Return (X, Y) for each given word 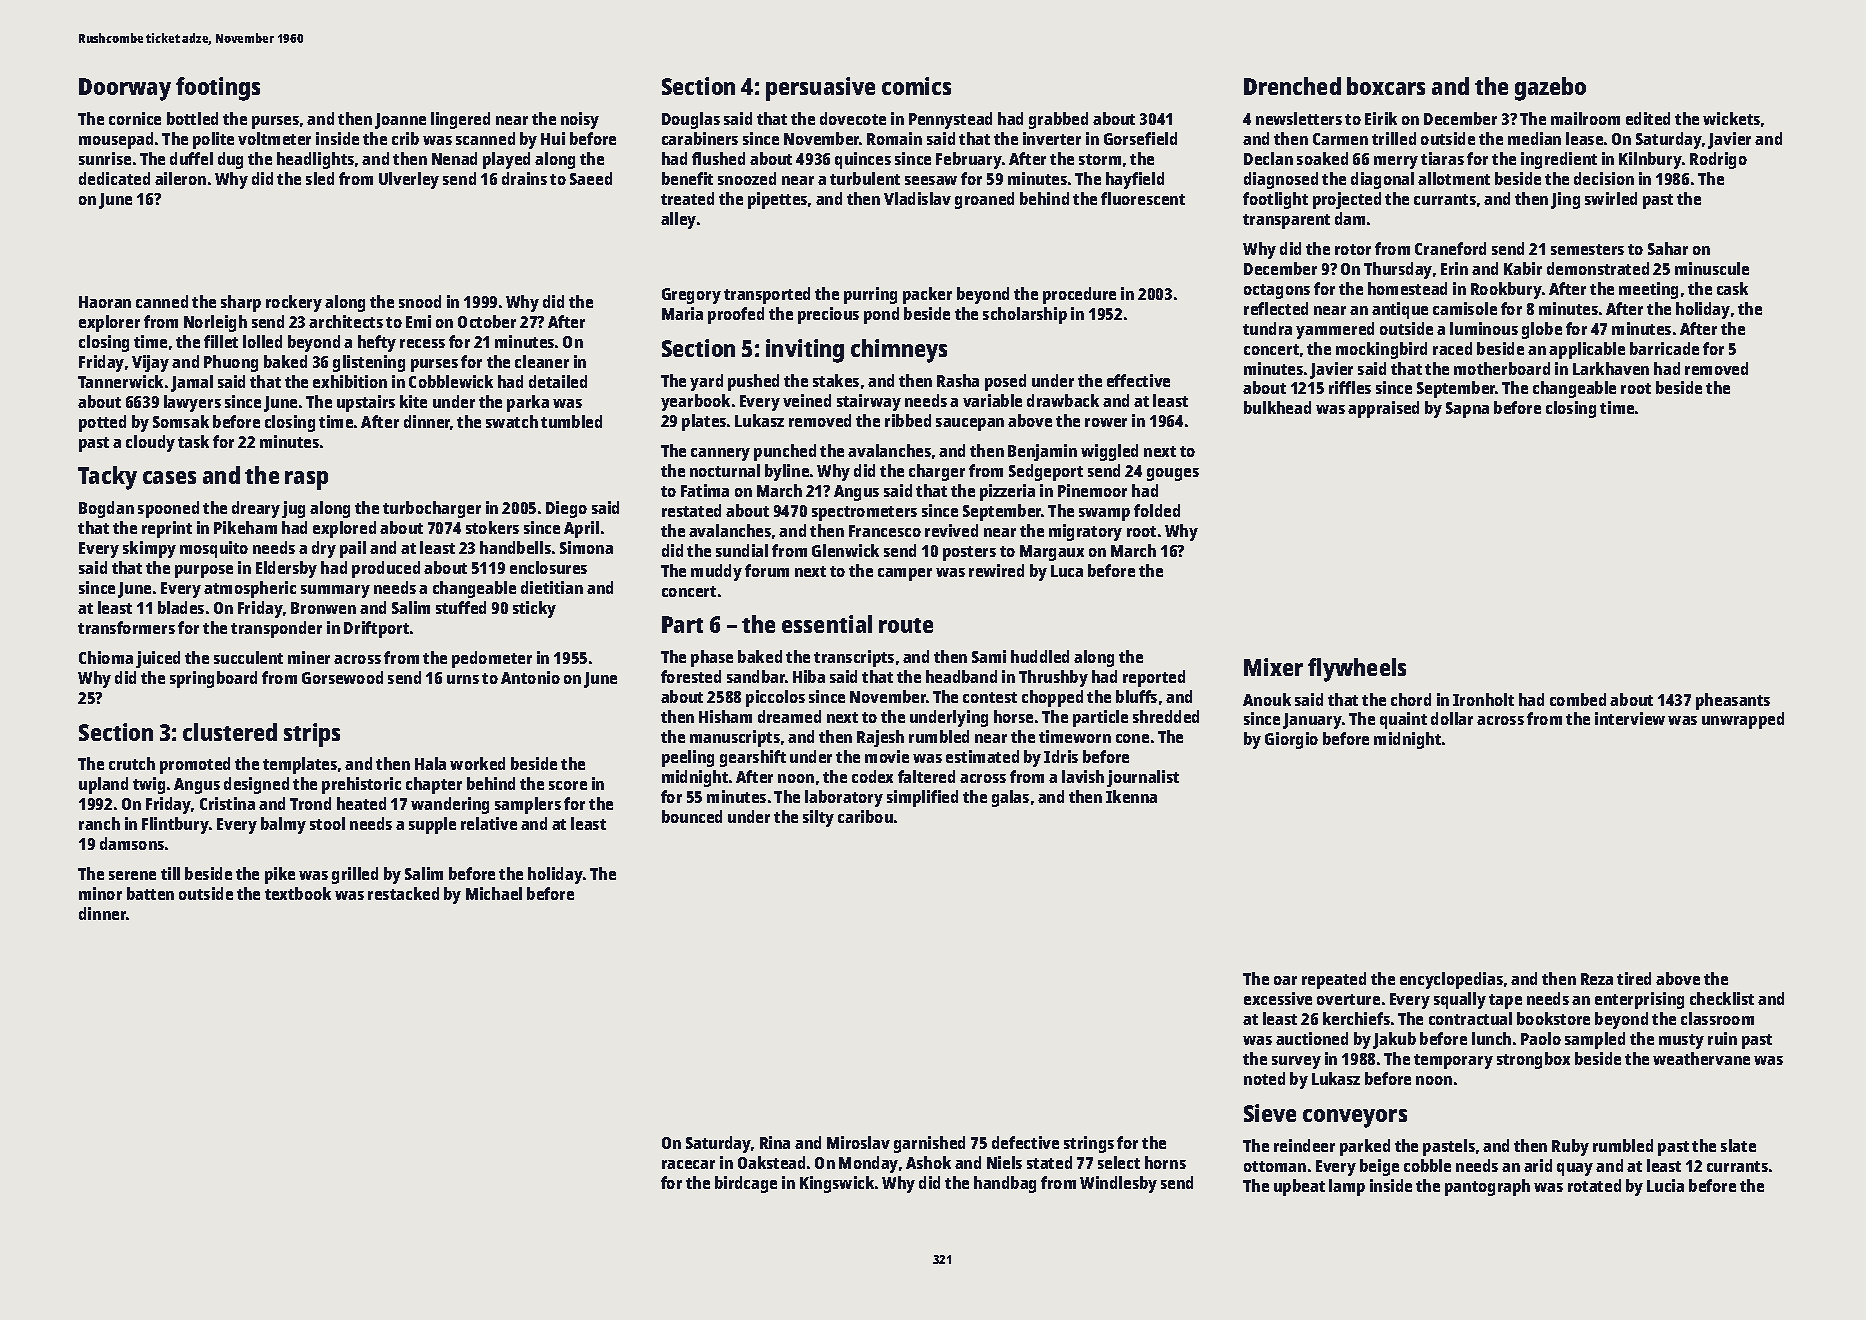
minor (100, 893)
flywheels (1357, 670)
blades (181, 607)
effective (1138, 380)
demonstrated (1598, 268)
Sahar (1668, 248)
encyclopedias (1451, 980)
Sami (989, 656)
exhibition (350, 381)
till (170, 873)
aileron (180, 178)
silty (818, 818)
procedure (1079, 295)
